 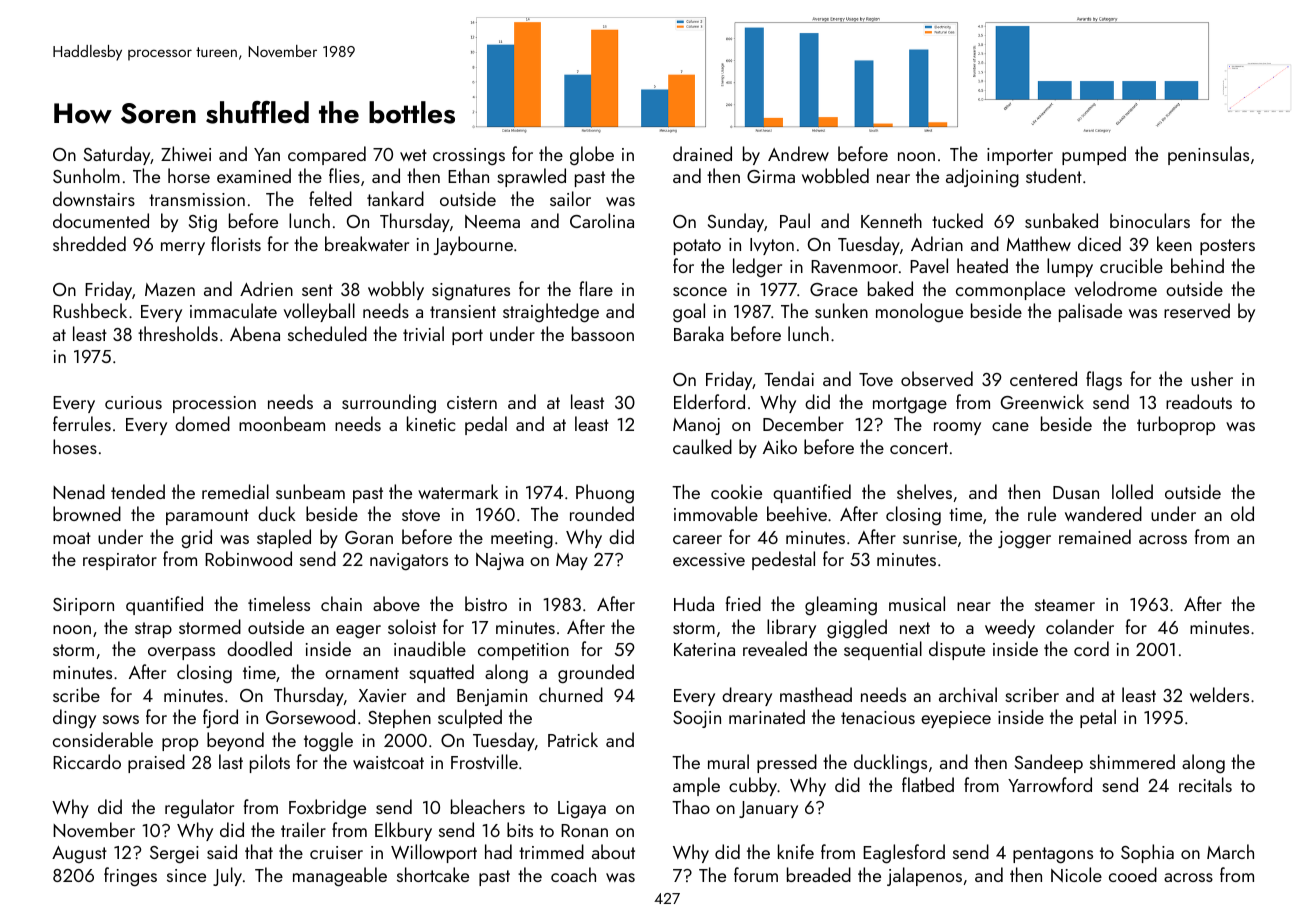 I want to click on sculpted, so click(x=470, y=718).
